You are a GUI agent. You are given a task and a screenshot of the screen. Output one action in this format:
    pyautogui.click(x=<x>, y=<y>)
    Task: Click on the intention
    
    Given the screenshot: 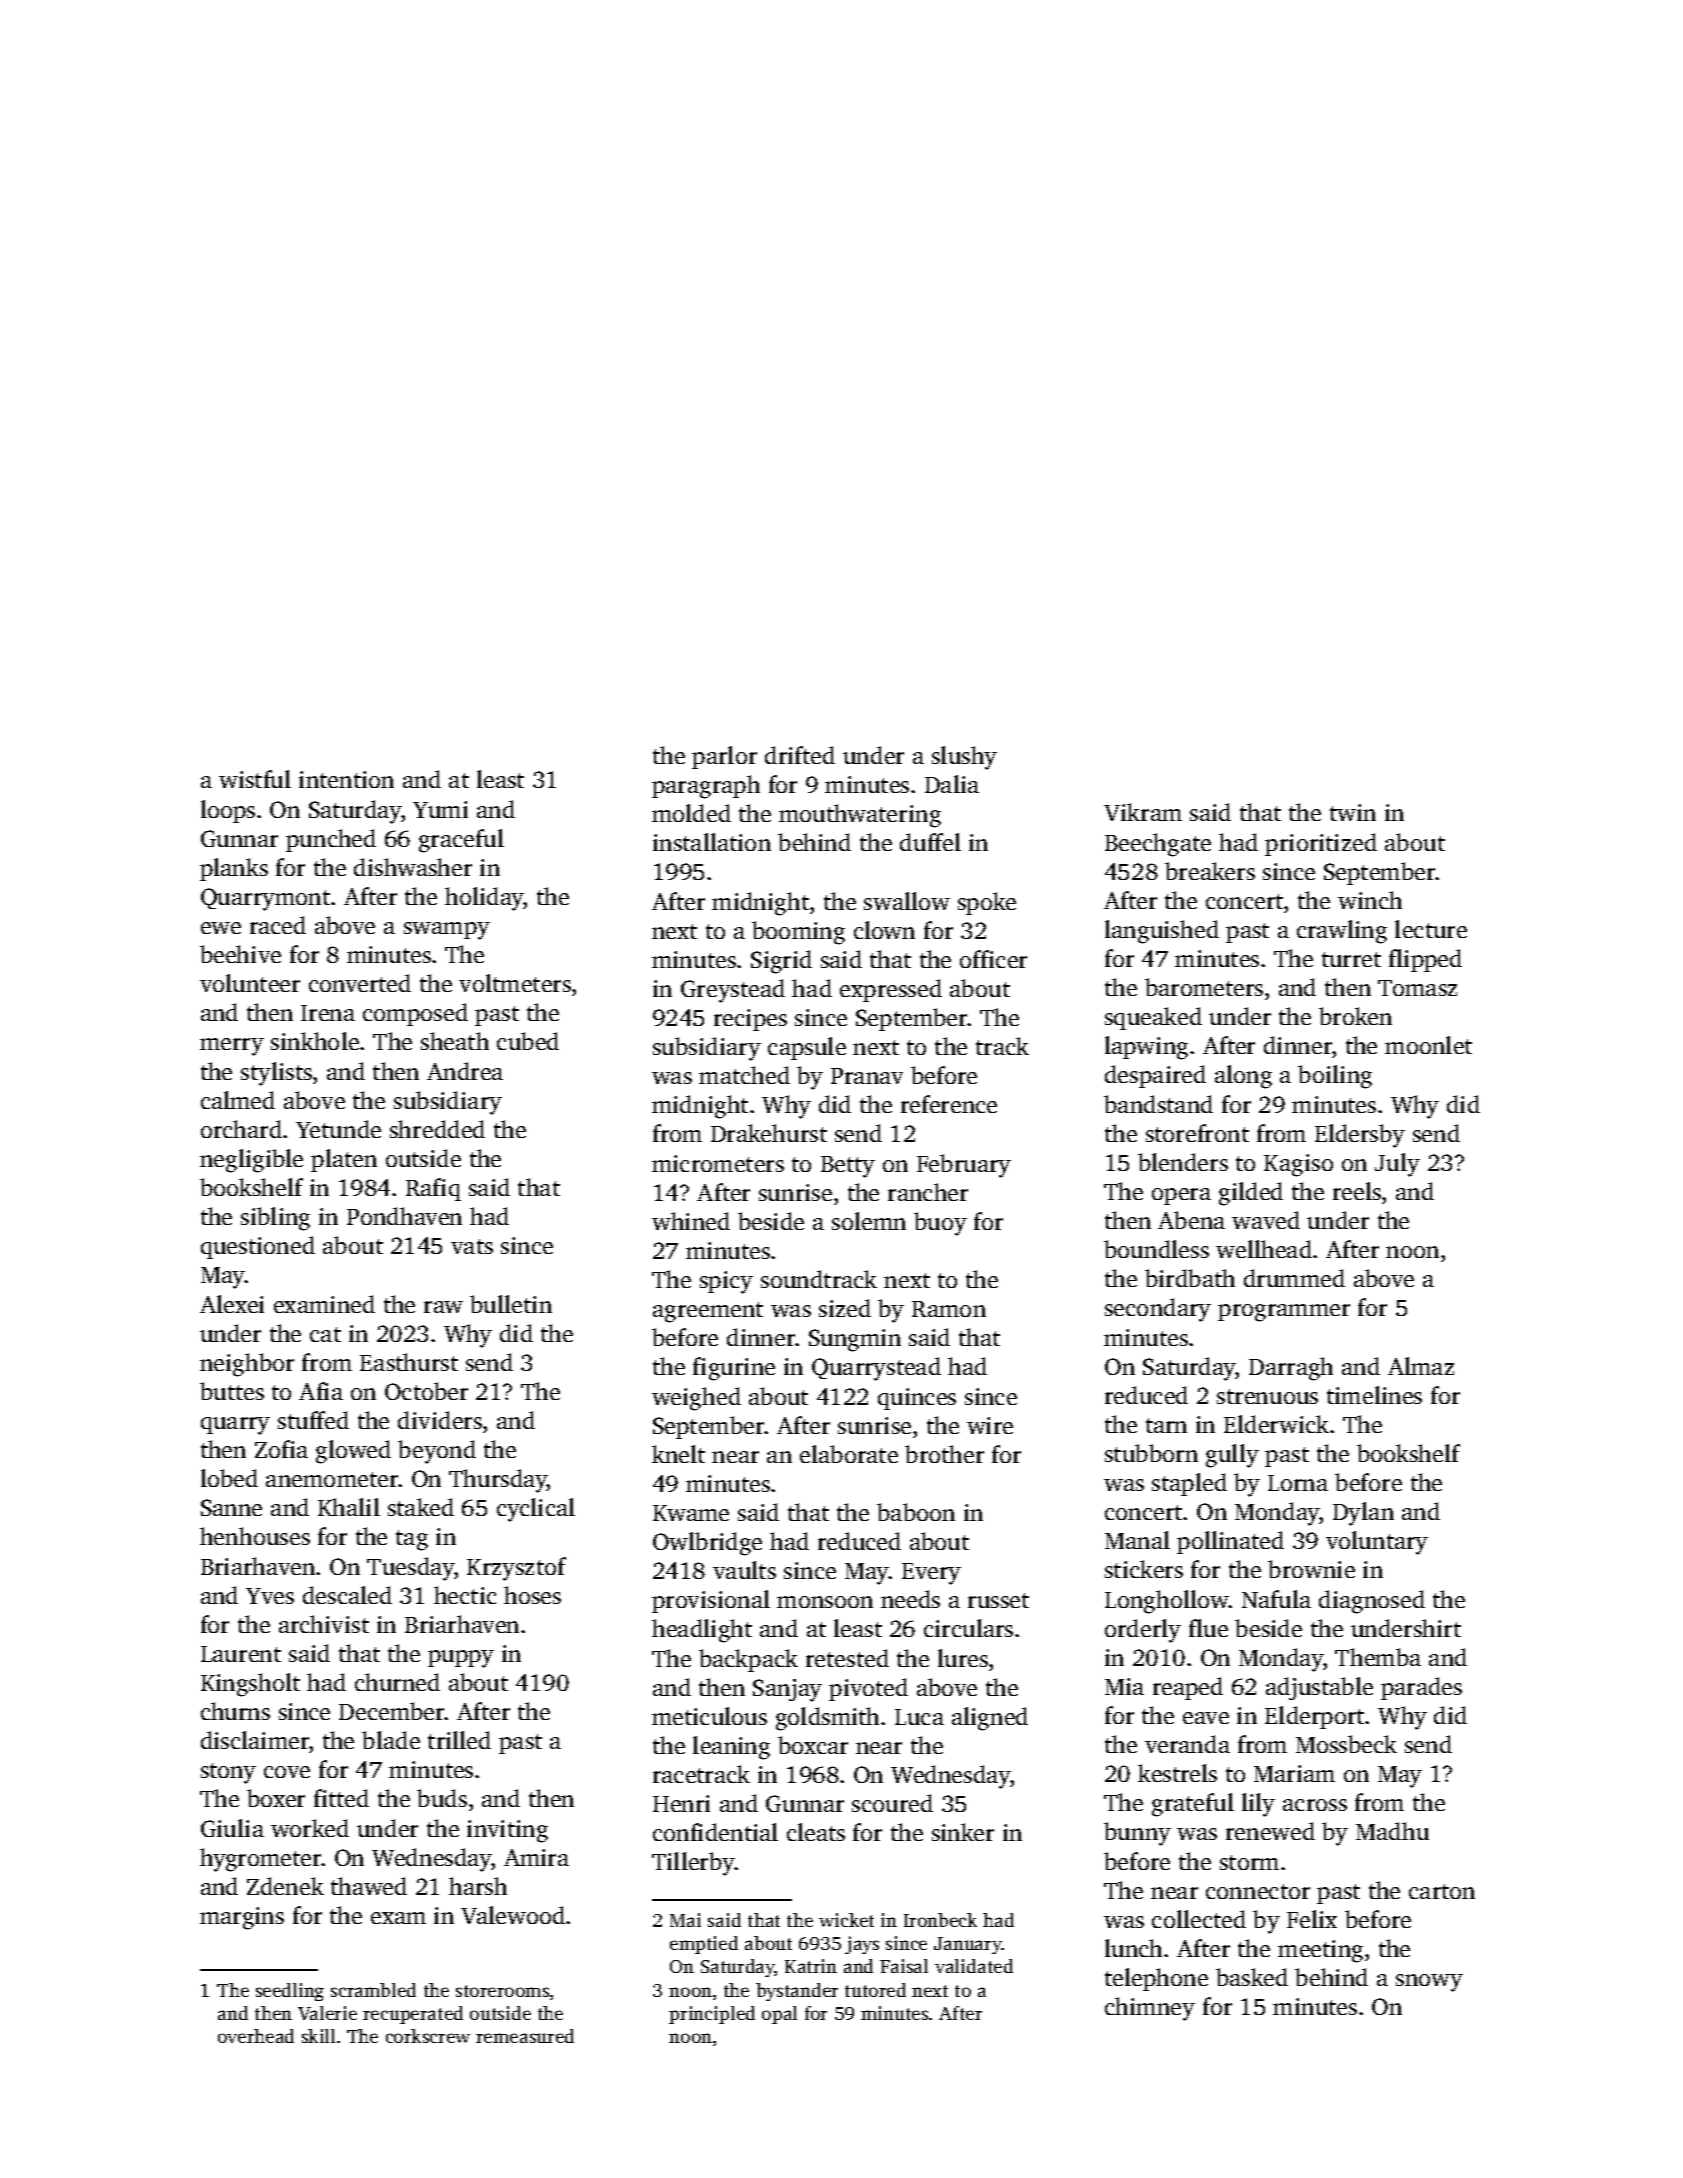 What is the action you would take?
    pyautogui.click(x=346, y=779)
